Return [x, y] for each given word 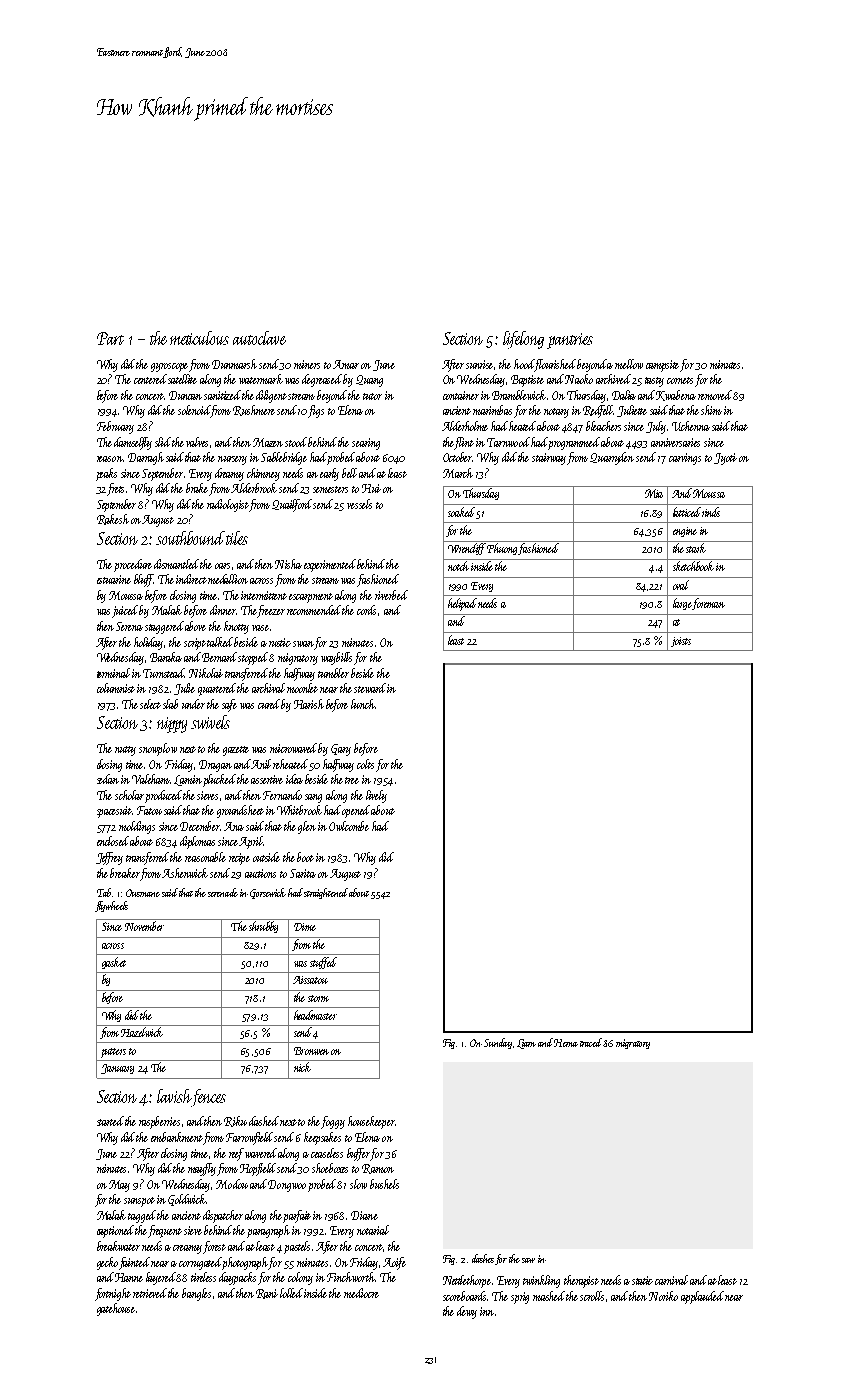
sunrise [480, 365]
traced [591, 1042]
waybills [336, 658]
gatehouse [116, 1309]
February [115, 427]
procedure [133, 565]
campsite [663, 366]
